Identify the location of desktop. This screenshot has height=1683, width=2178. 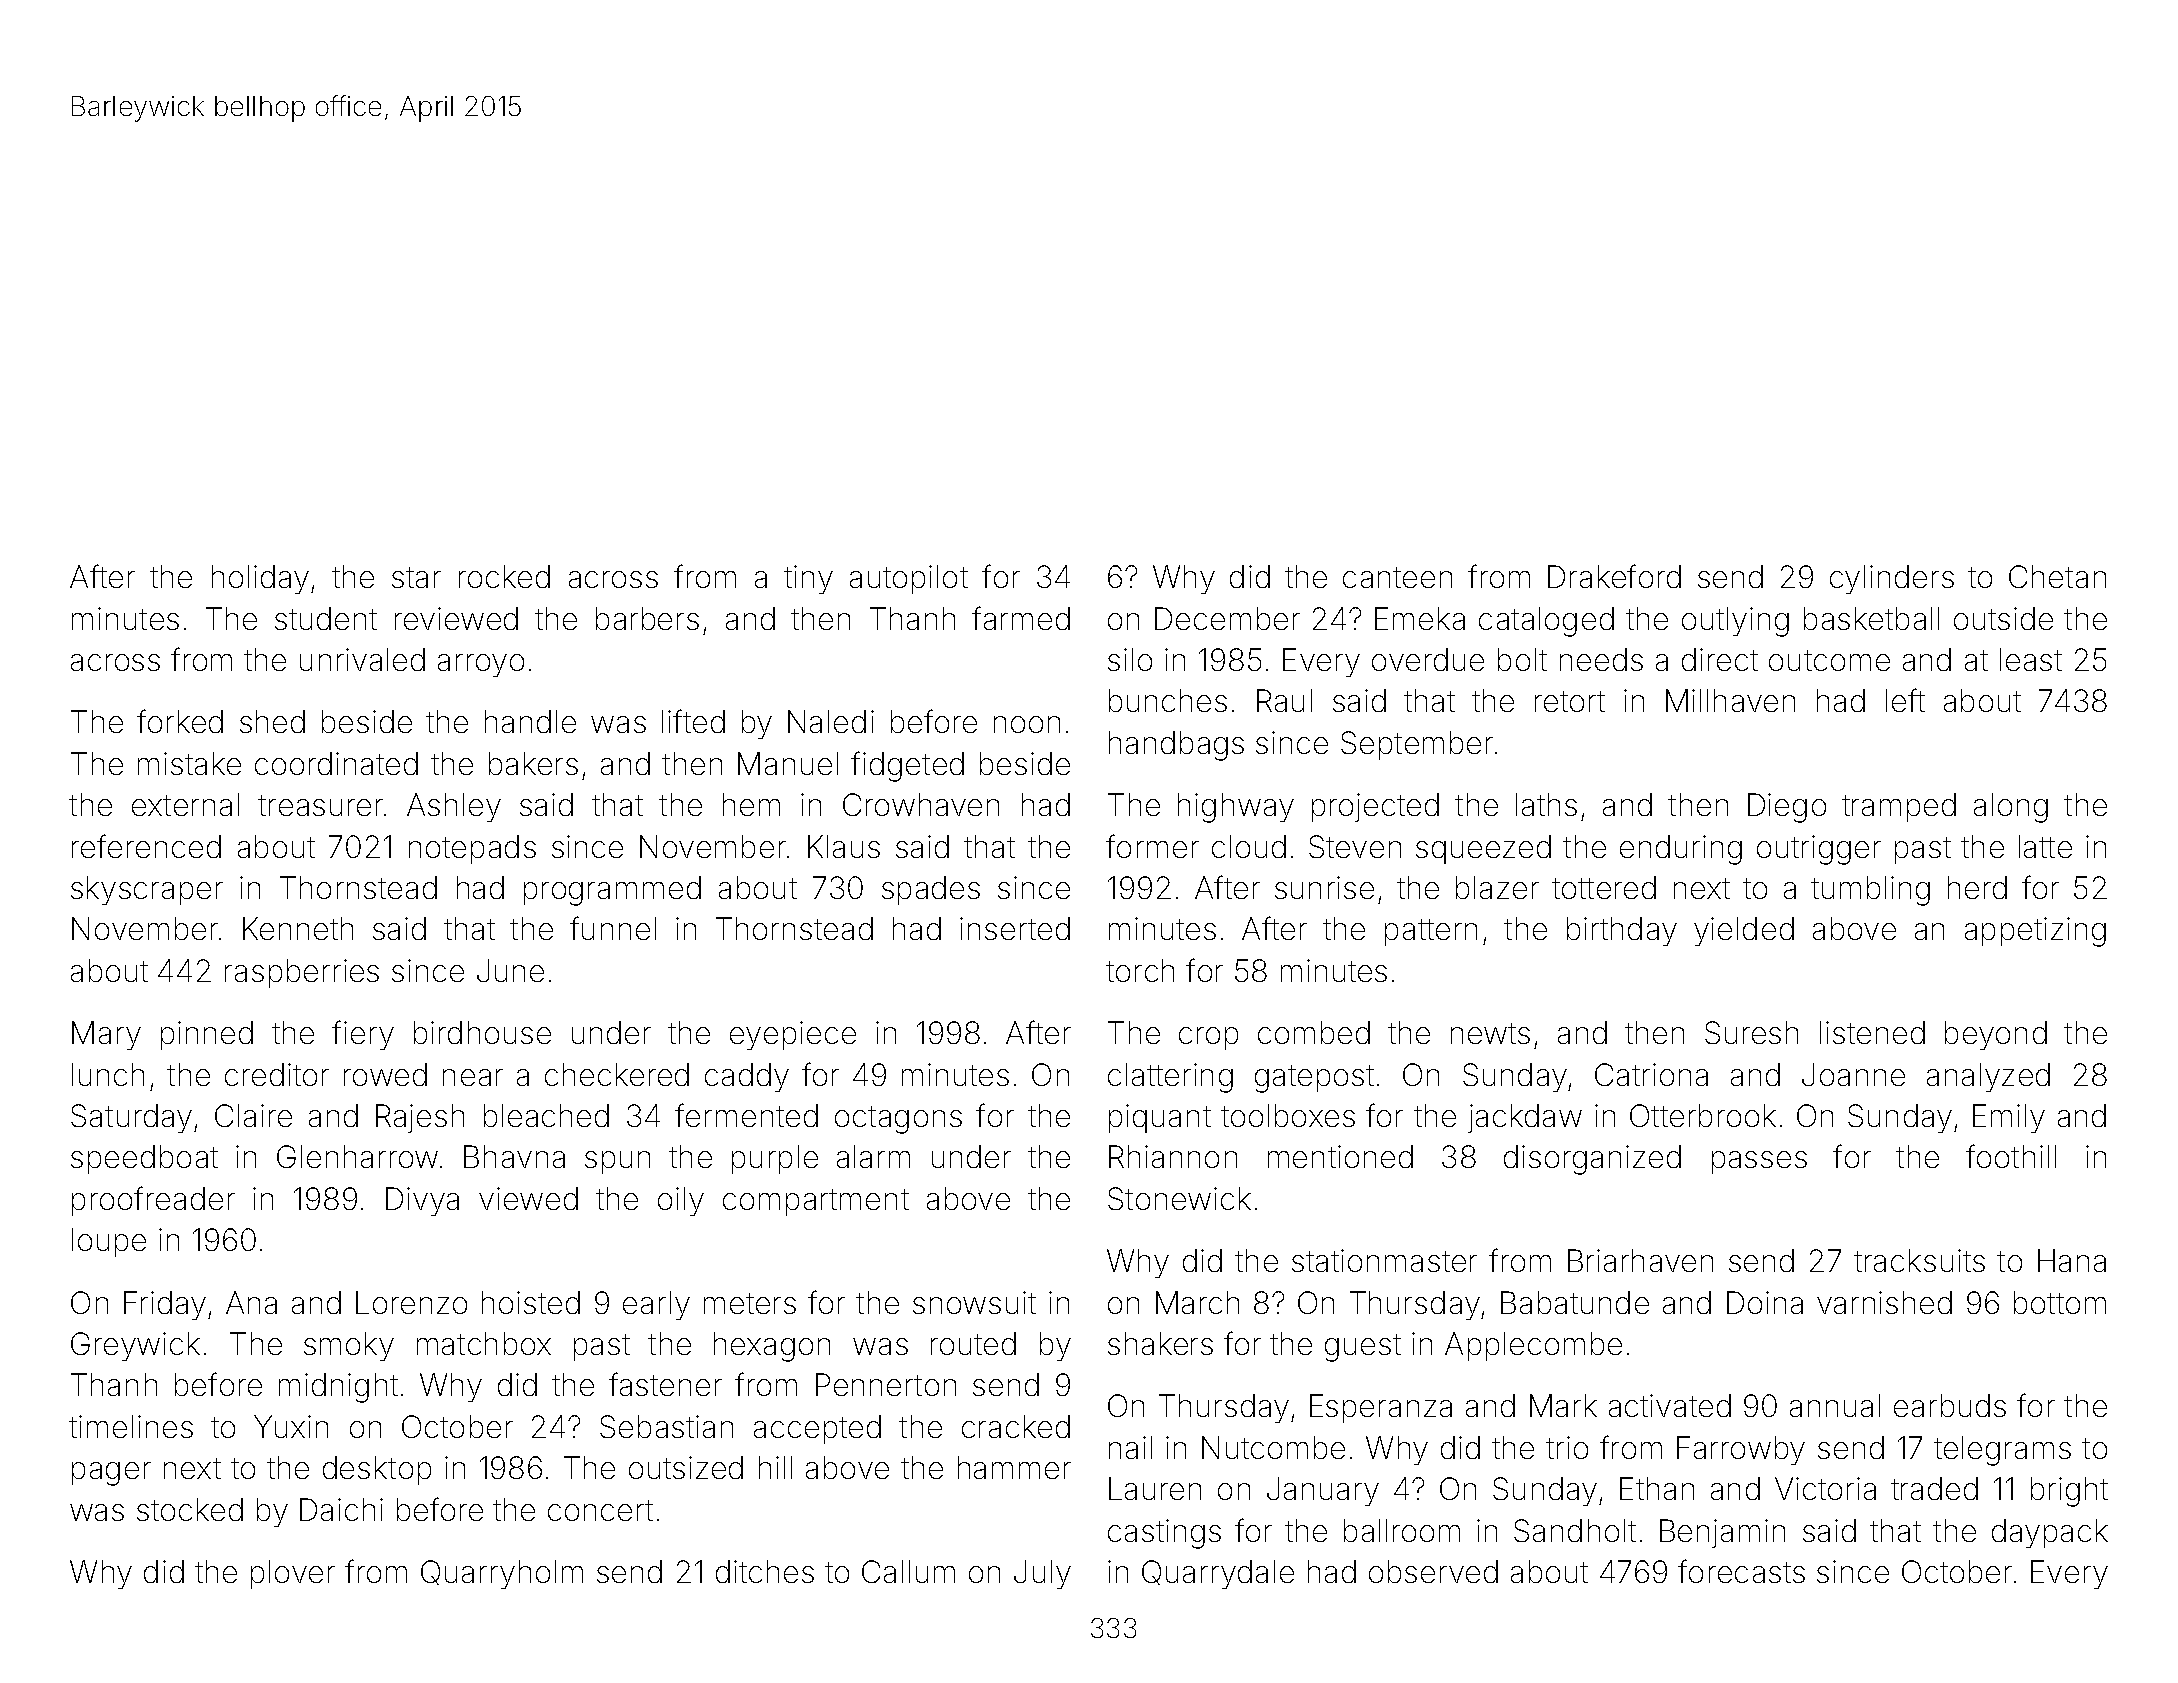
(377, 1470).
